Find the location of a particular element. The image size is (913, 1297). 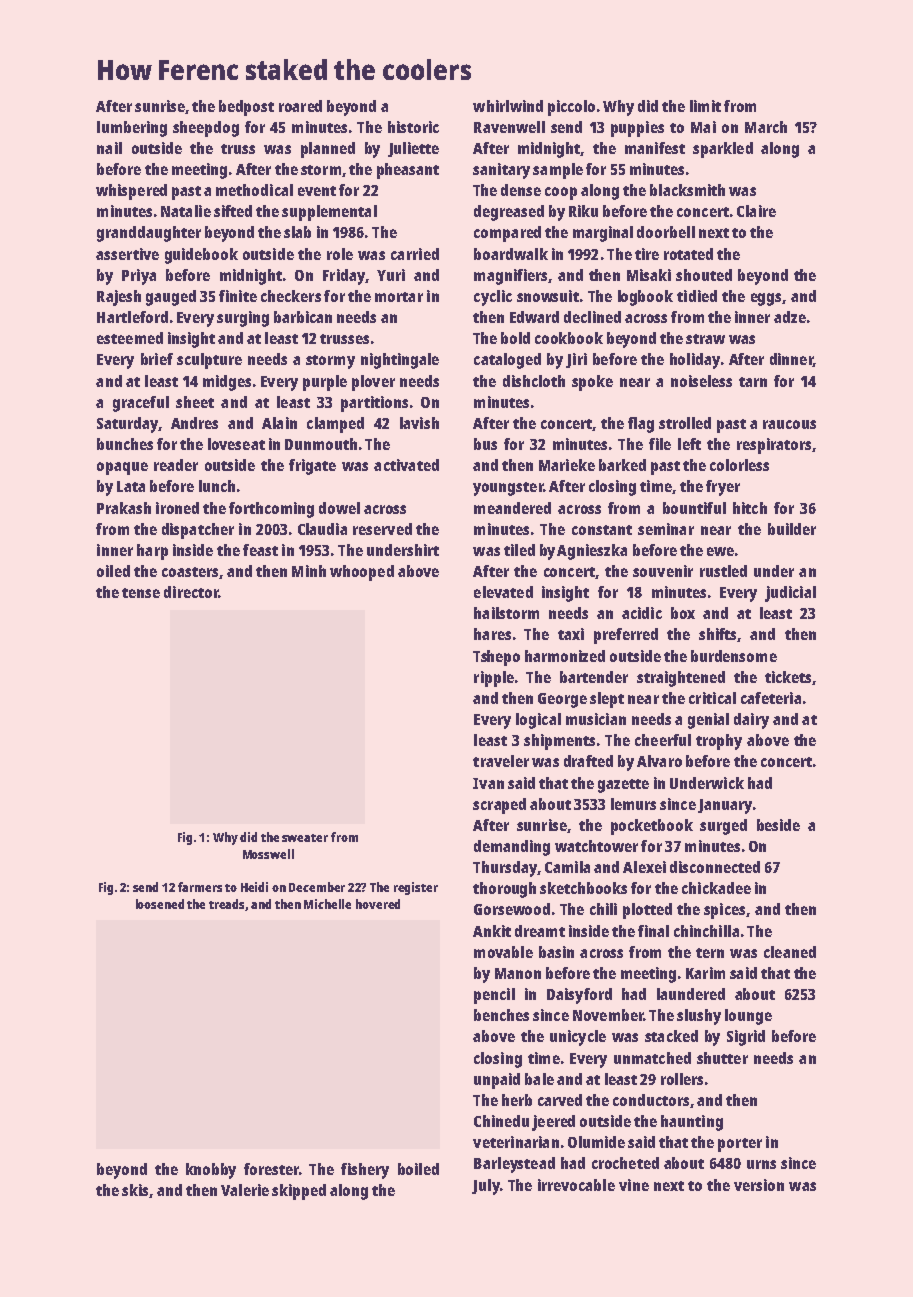

bold is located at coordinates (515, 338).
